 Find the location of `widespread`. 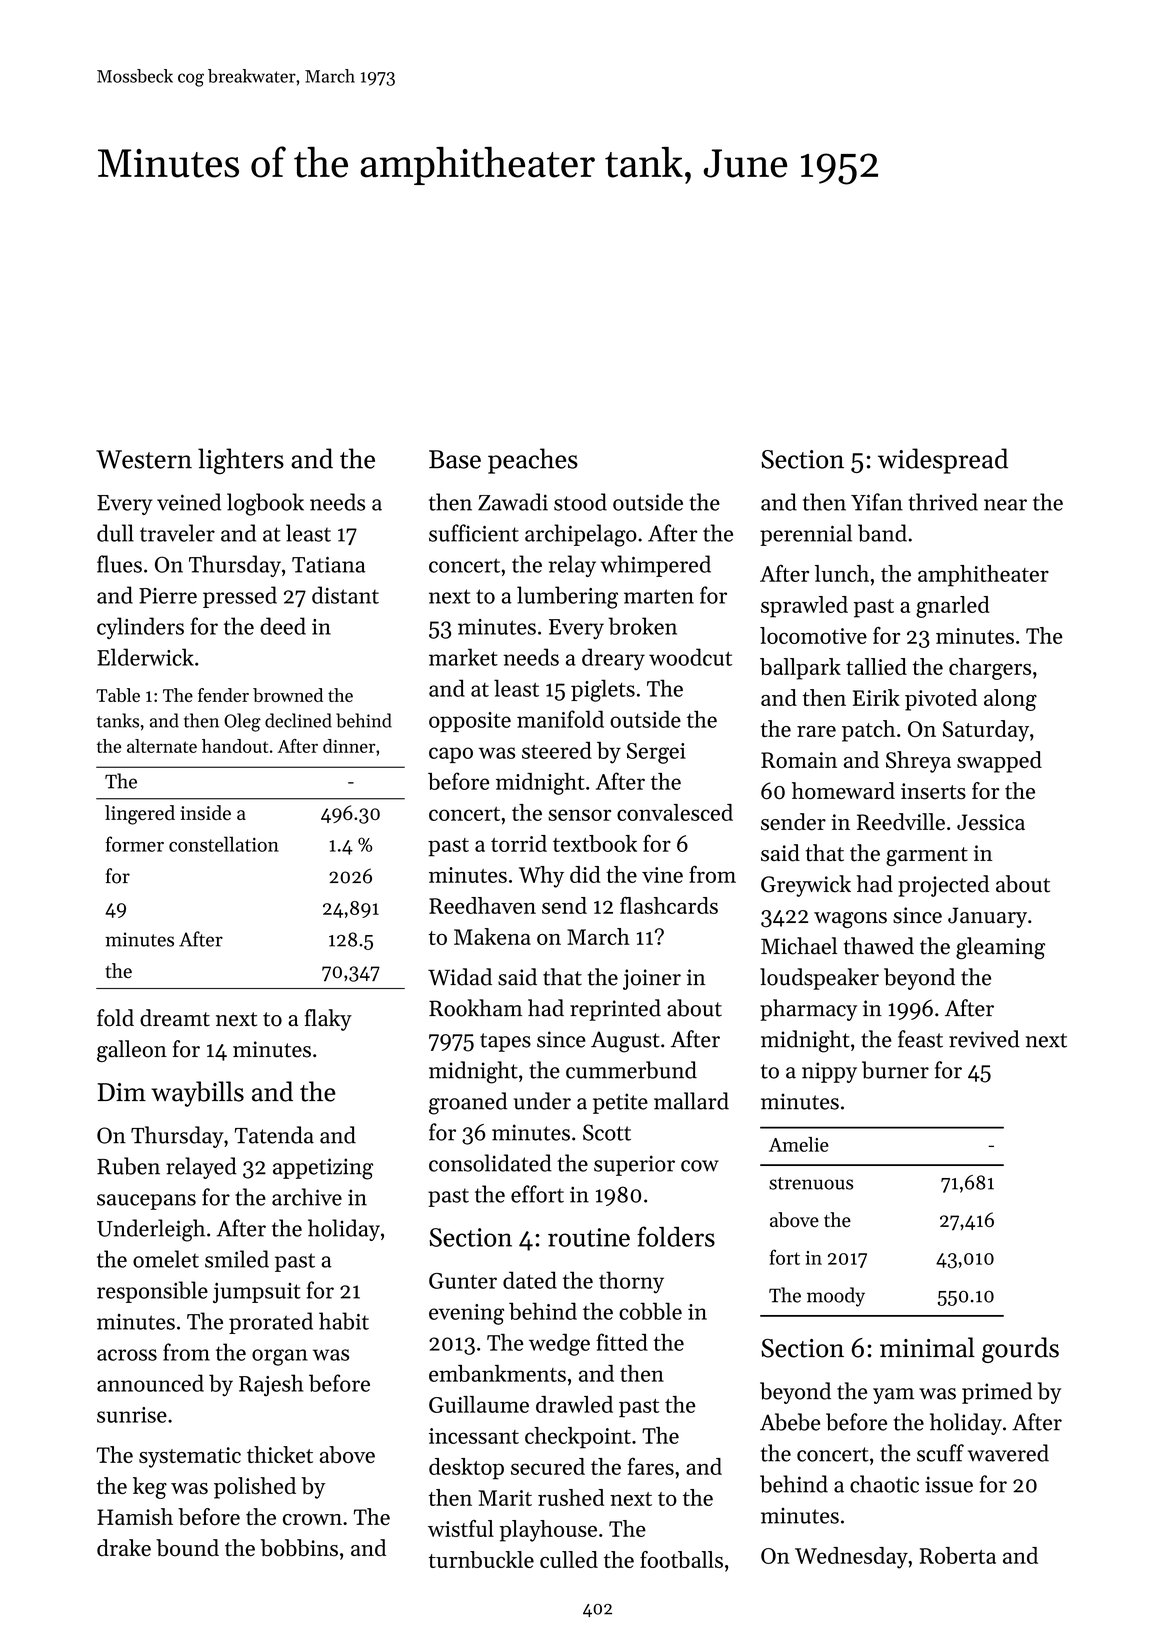

widespread is located at coordinates (943, 461).
